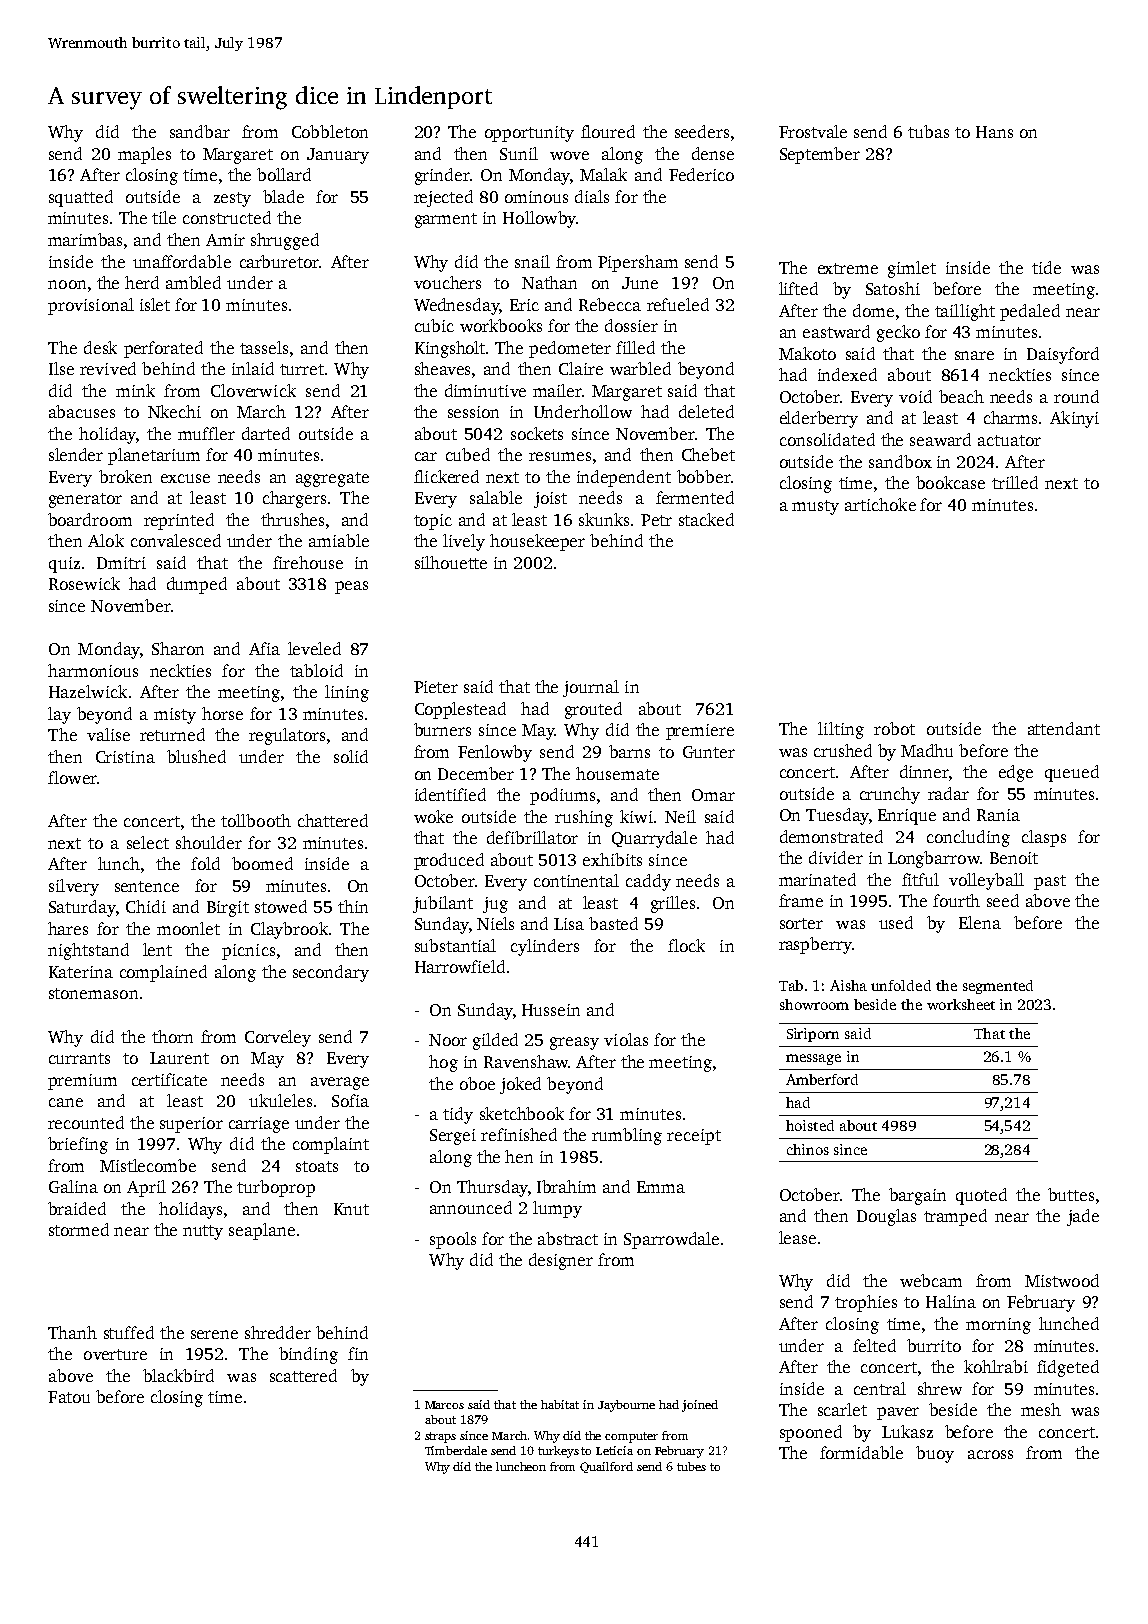  I want to click on recounted, so click(86, 1122).
